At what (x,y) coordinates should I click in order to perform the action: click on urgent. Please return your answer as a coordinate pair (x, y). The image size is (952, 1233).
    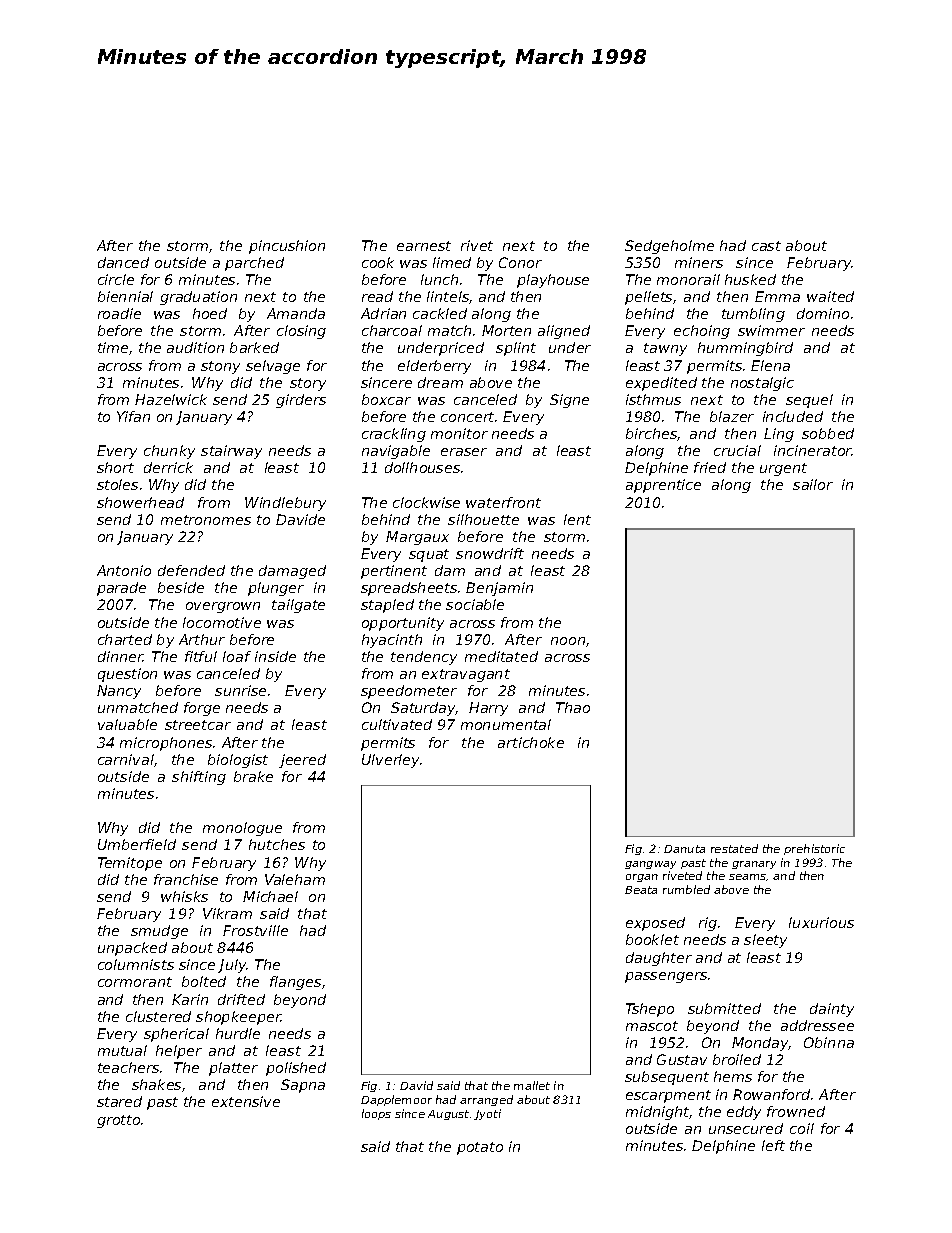
    Looking at the image, I should click on (783, 469).
